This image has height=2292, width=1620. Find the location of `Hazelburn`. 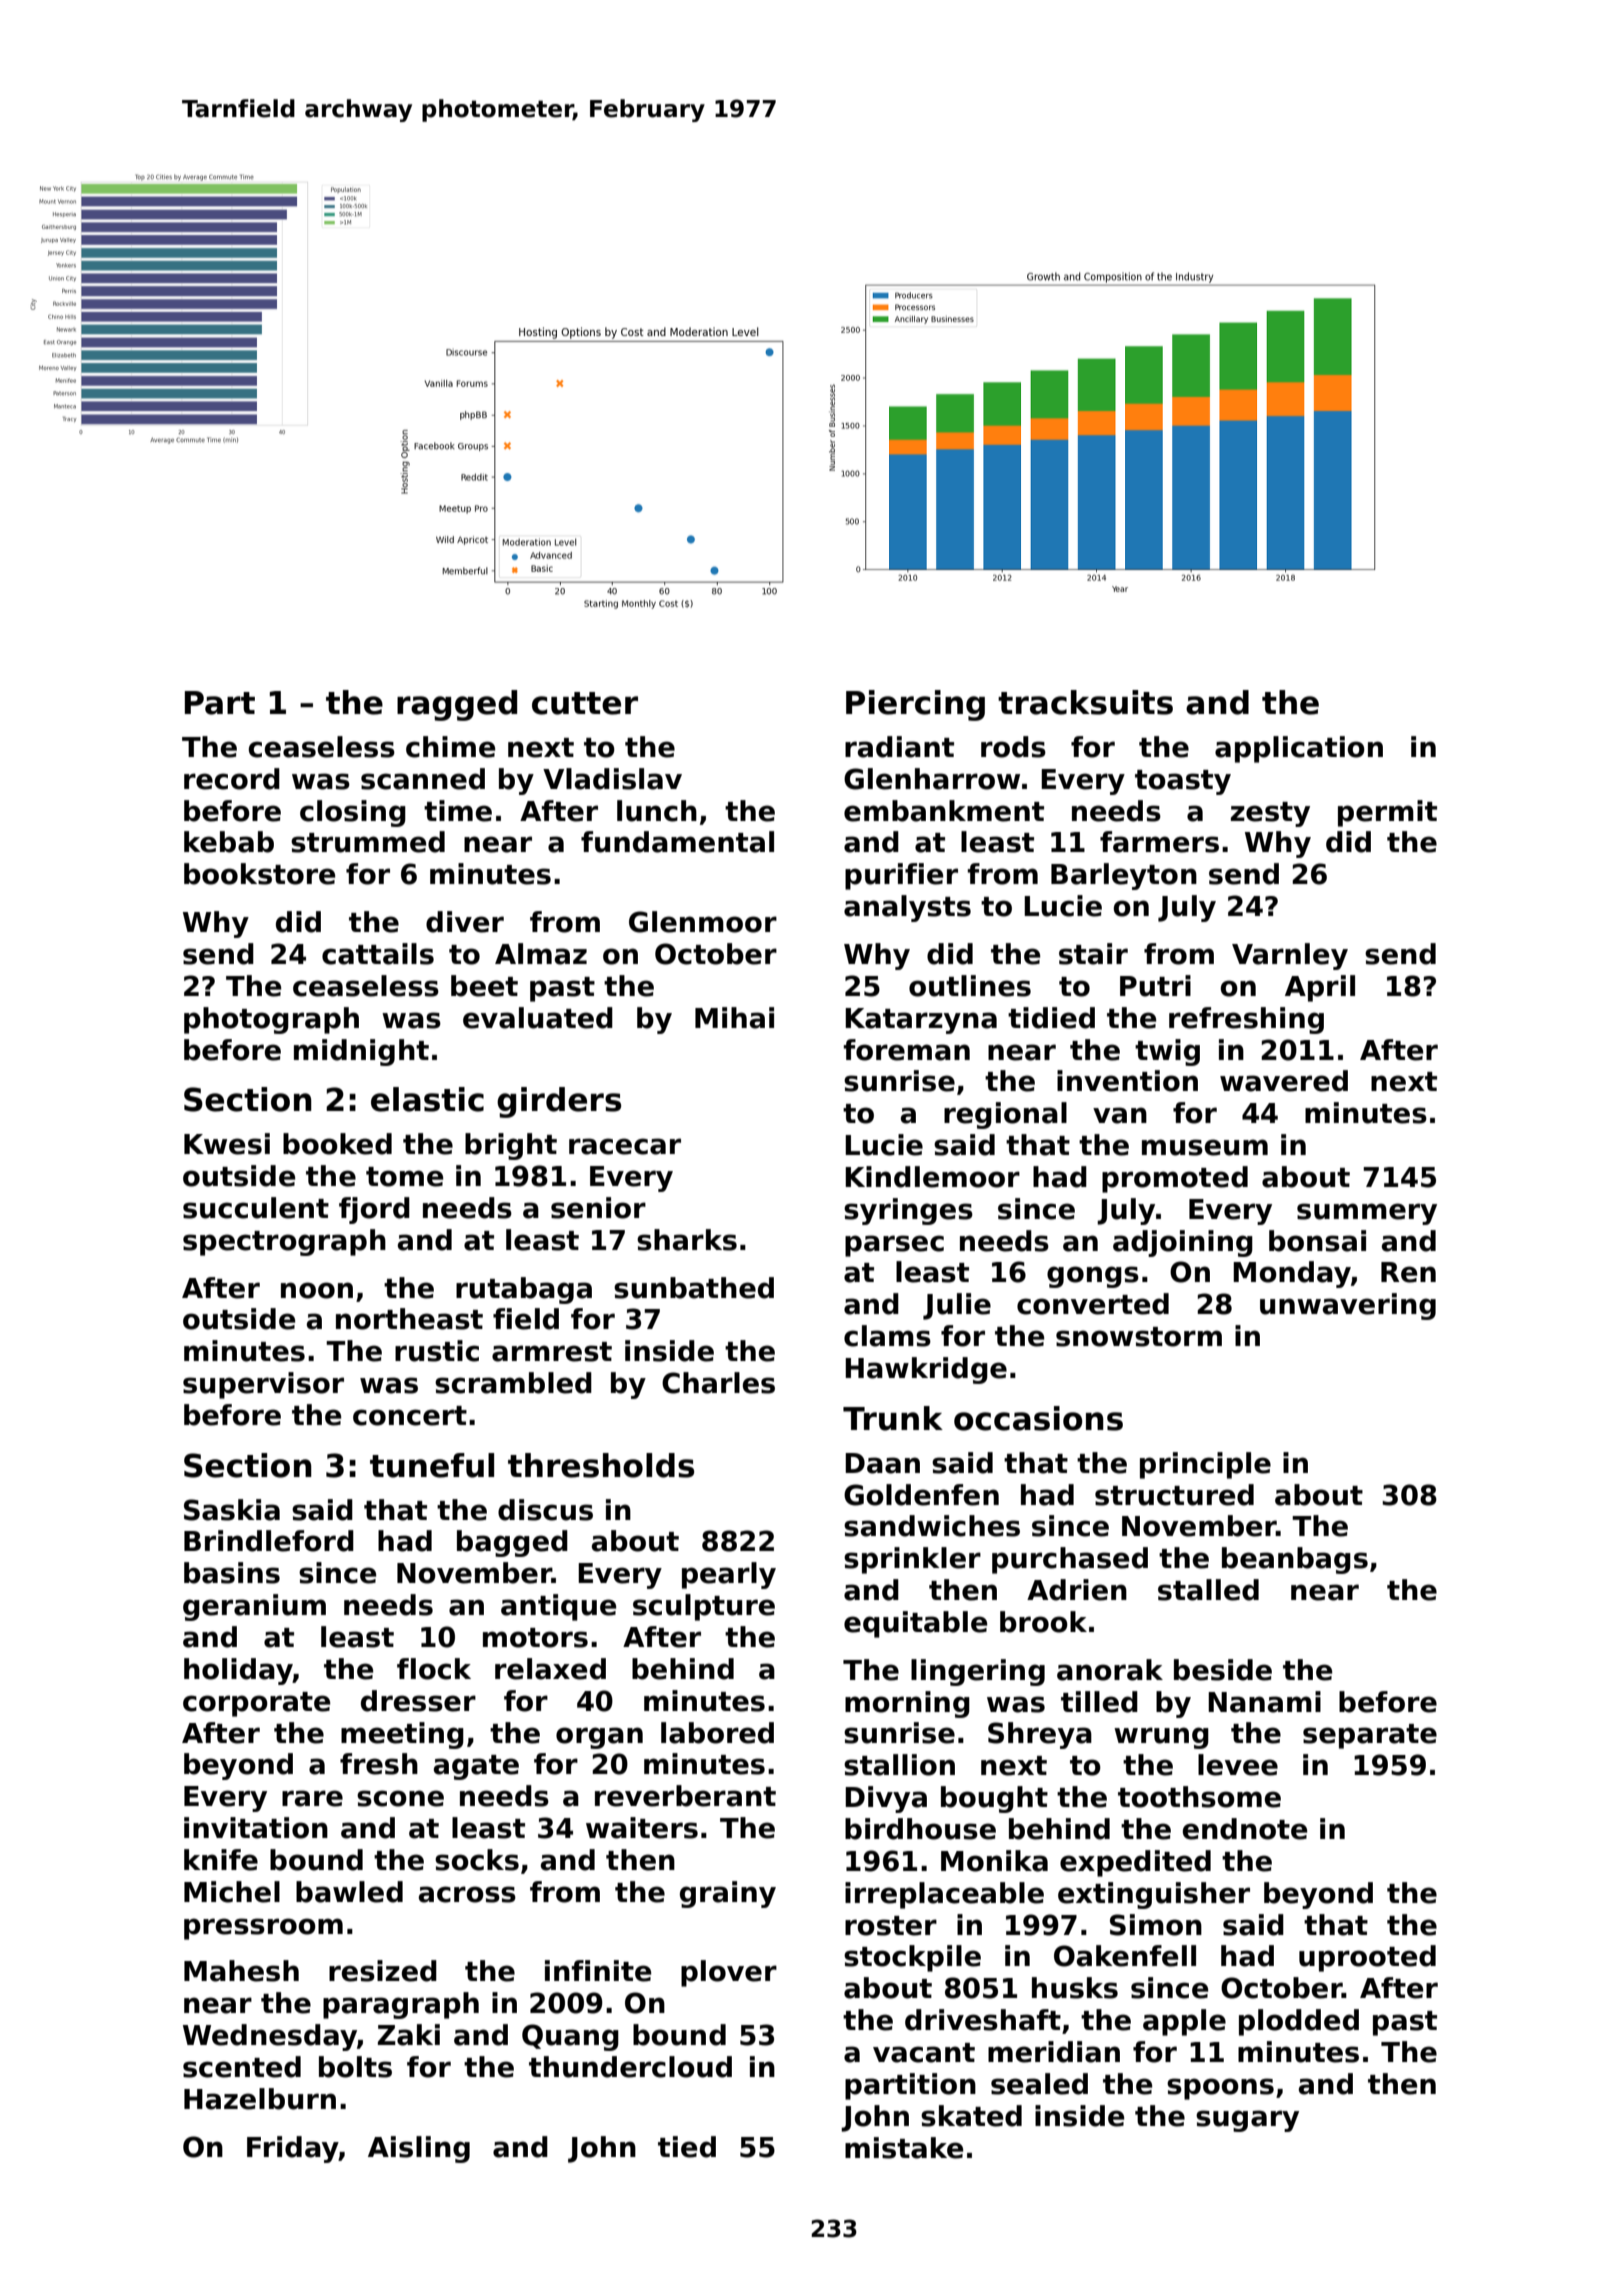

Hazelburn is located at coordinates (260, 2099).
